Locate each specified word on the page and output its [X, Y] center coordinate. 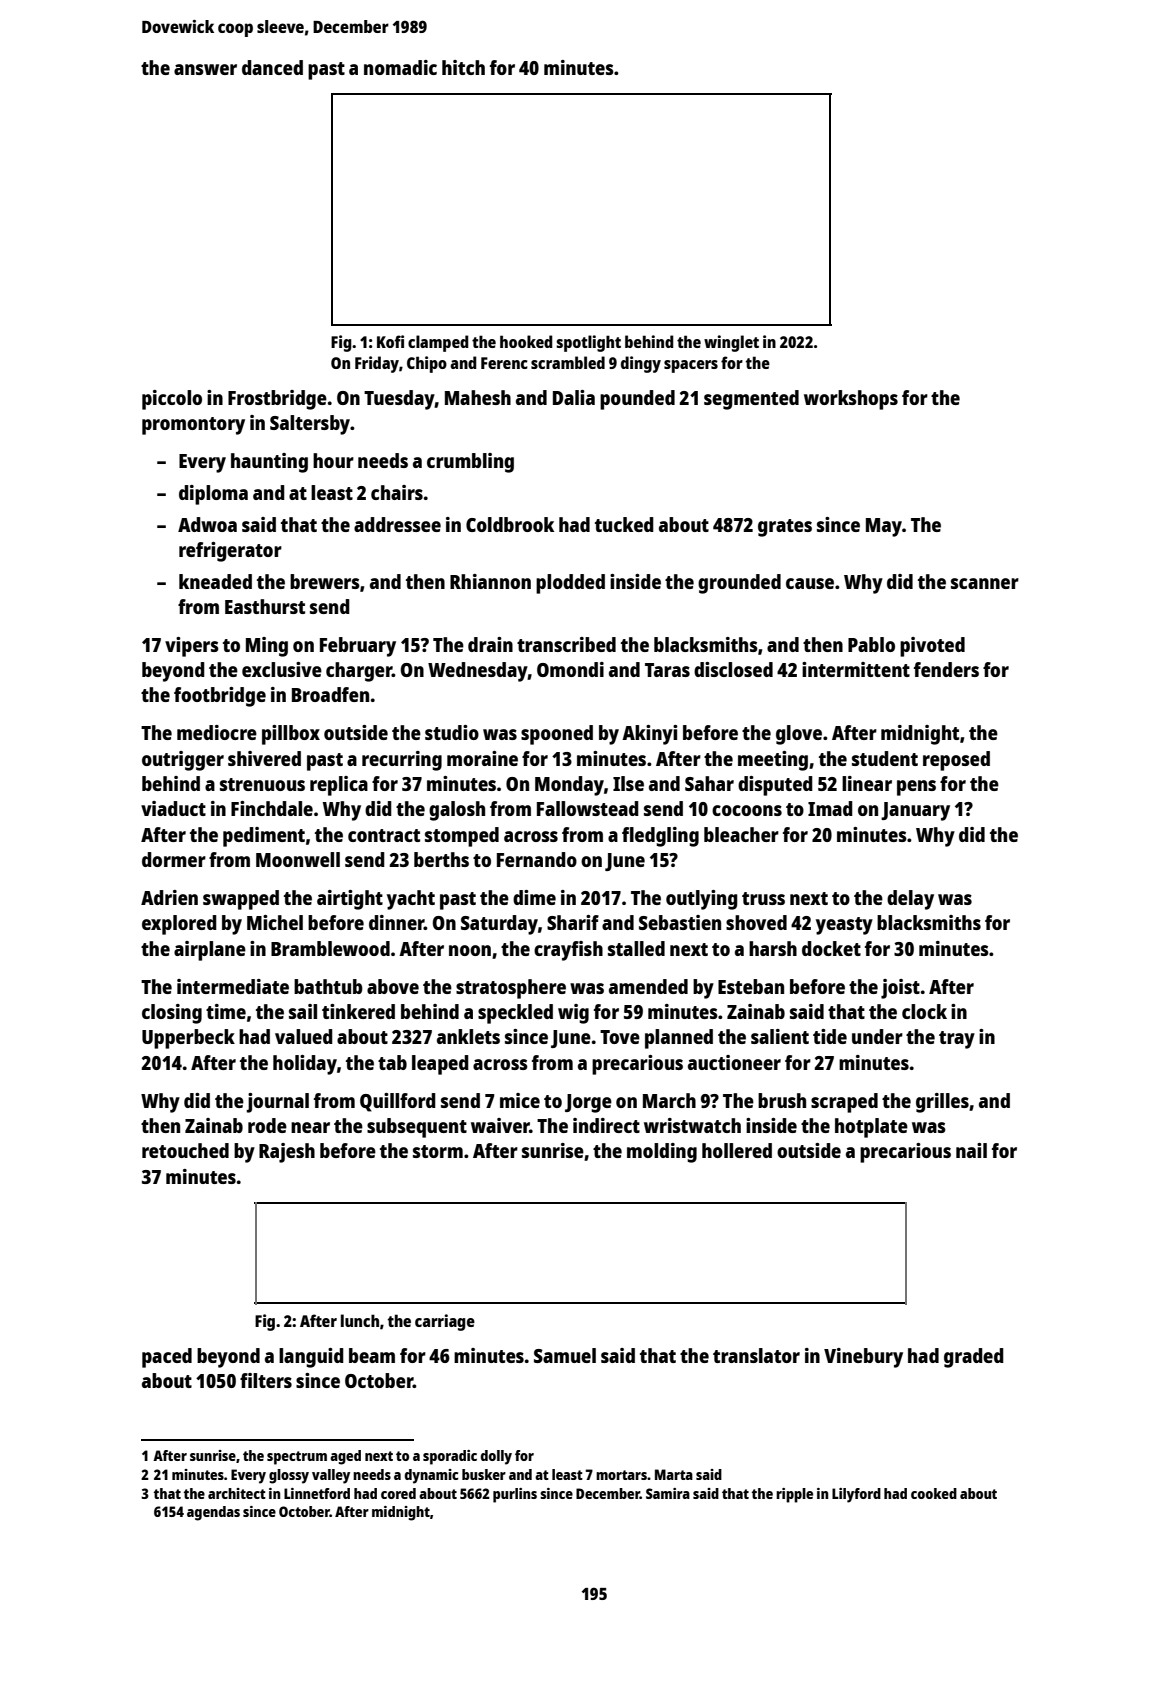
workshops [851, 400]
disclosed [733, 669]
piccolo [172, 400]
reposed [956, 761]
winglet [731, 343]
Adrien [169, 897]
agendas [213, 1513]
